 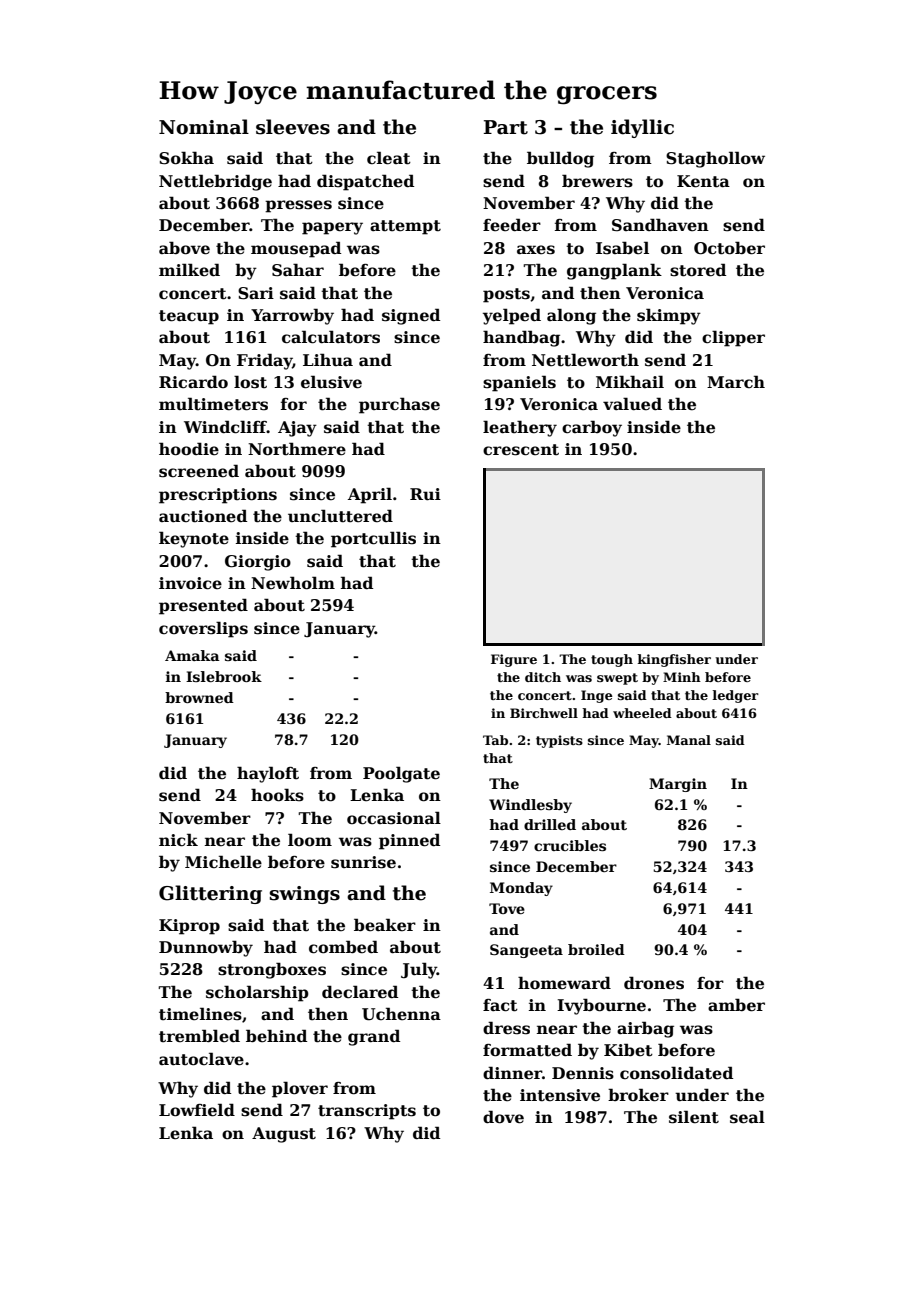 What do you see at coordinates (389, 158) in the page?
I see `cleat` at bounding box center [389, 158].
